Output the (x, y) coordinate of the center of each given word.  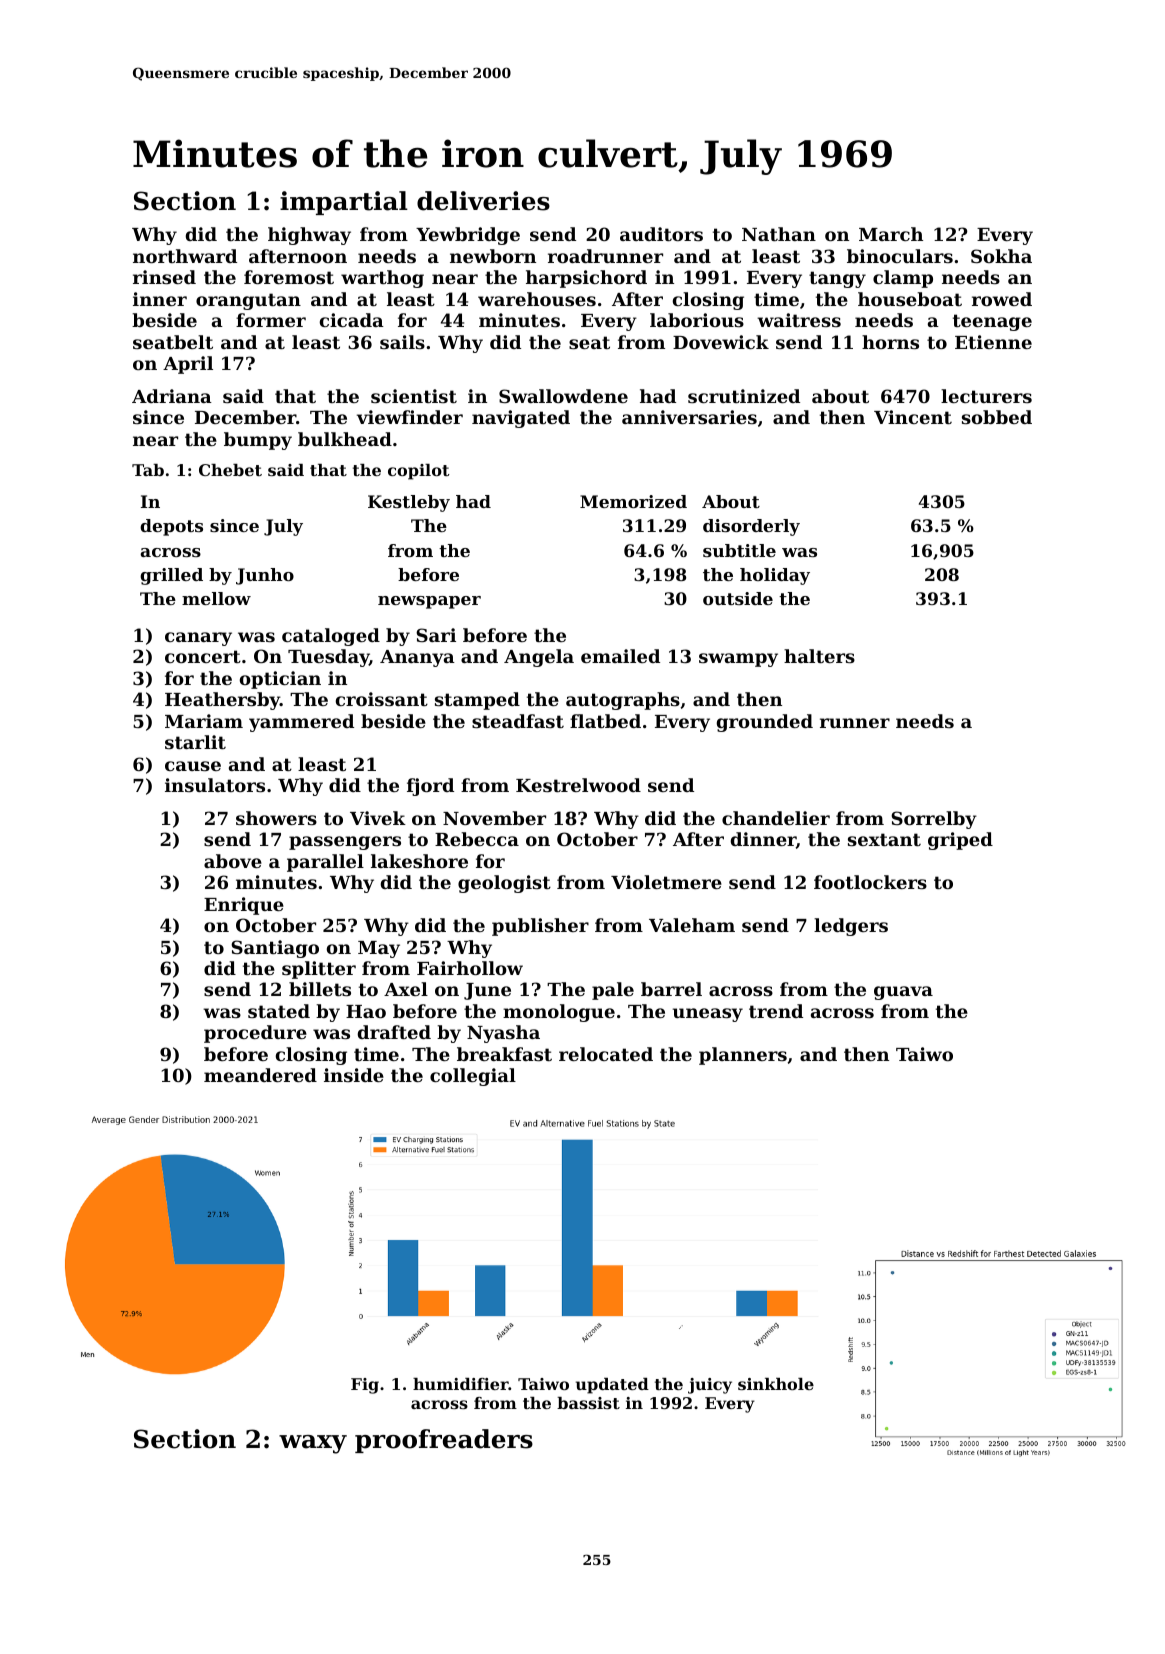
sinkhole (776, 1384)
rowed (1002, 299)
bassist (588, 1403)
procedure (255, 1034)
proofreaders (444, 1441)
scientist (414, 396)
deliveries (483, 201)
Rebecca (477, 839)
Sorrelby (934, 820)
